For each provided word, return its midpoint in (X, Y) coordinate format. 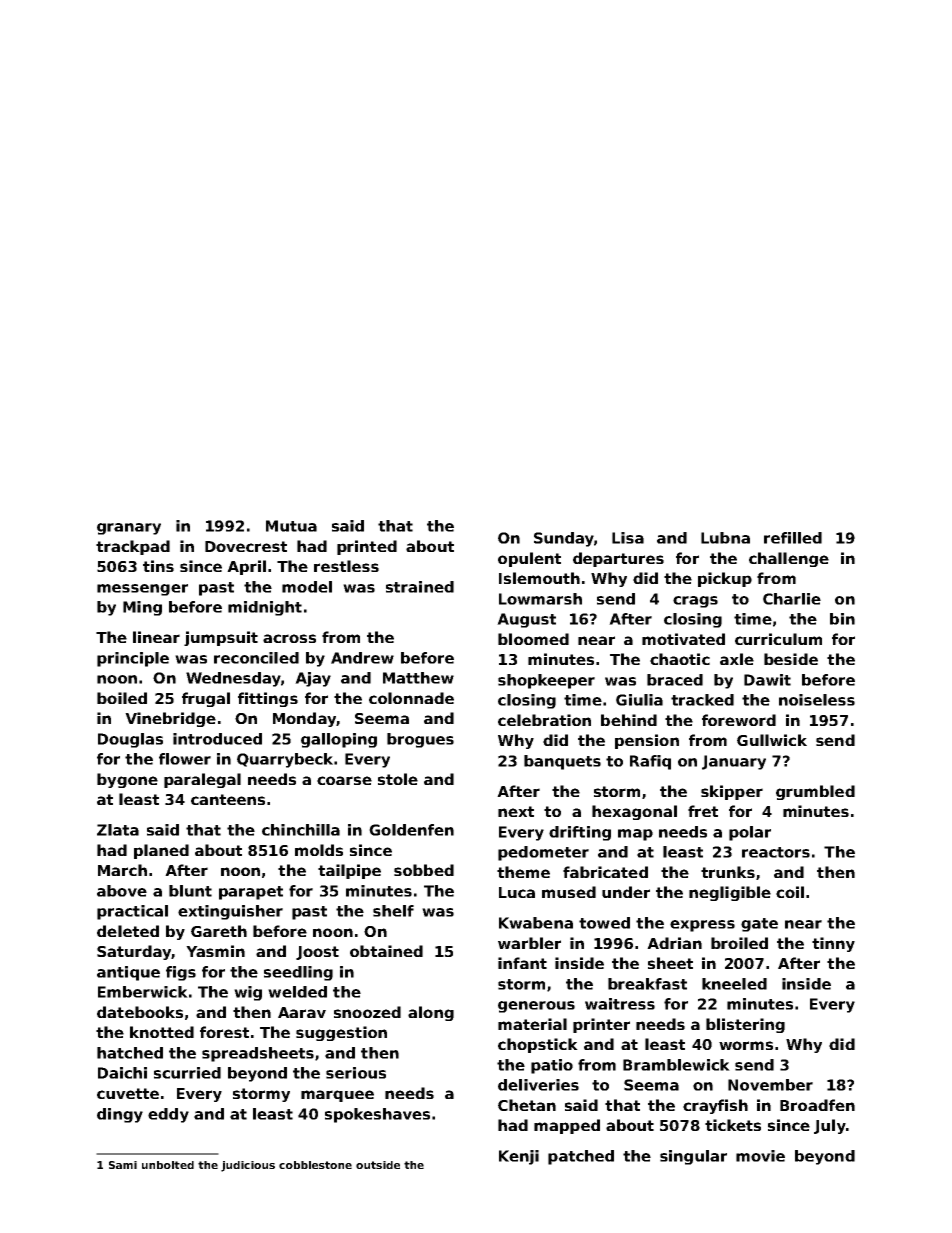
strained (420, 587)
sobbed (424, 870)
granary (129, 529)
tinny (833, 944)
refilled (793, 538)
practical (132, 912)
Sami (123, 1165)
